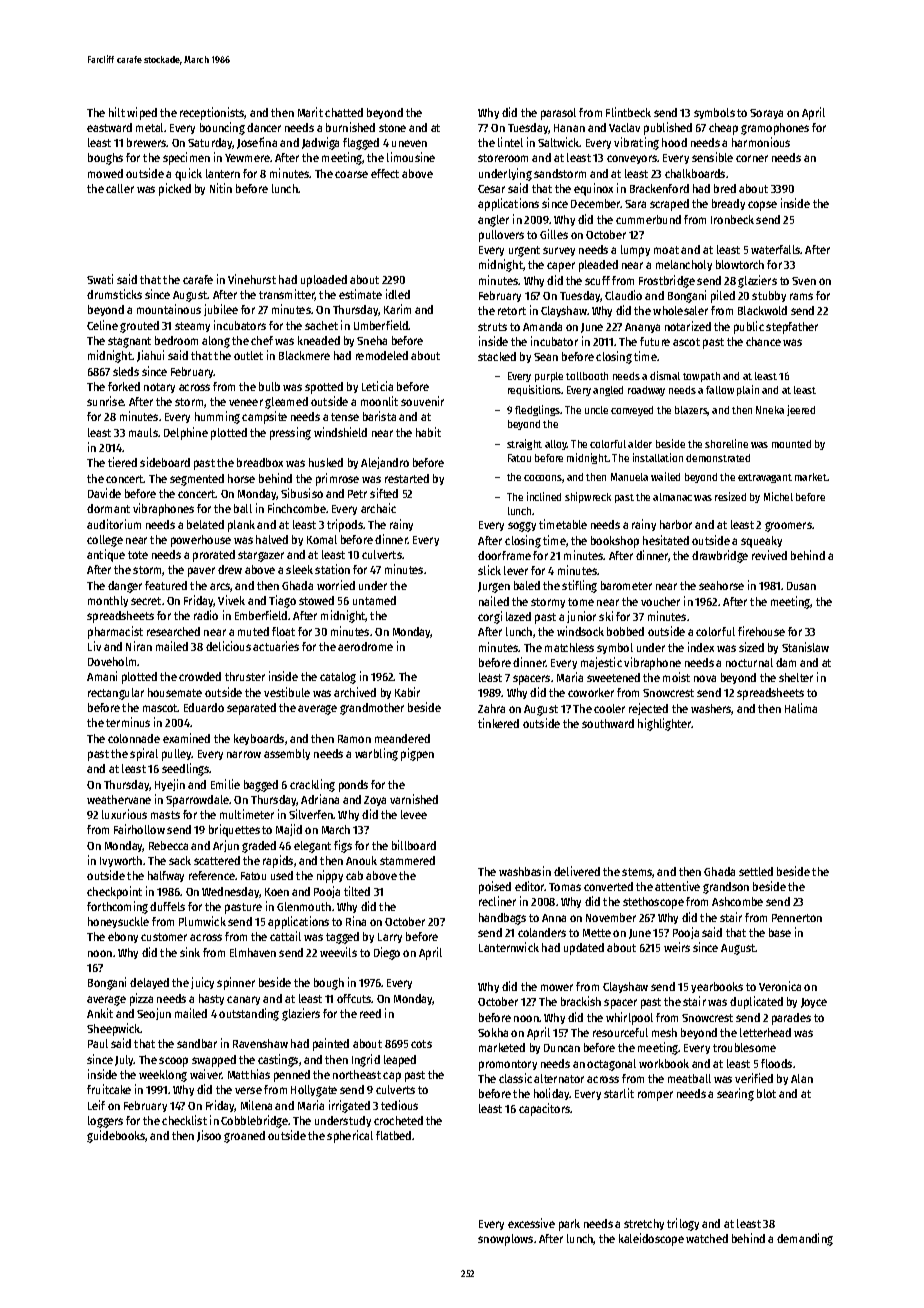 The height and width of the page is (1308, 924). Describe the element at coordinates (385, 173) in the page. I see `effect` at that location.
